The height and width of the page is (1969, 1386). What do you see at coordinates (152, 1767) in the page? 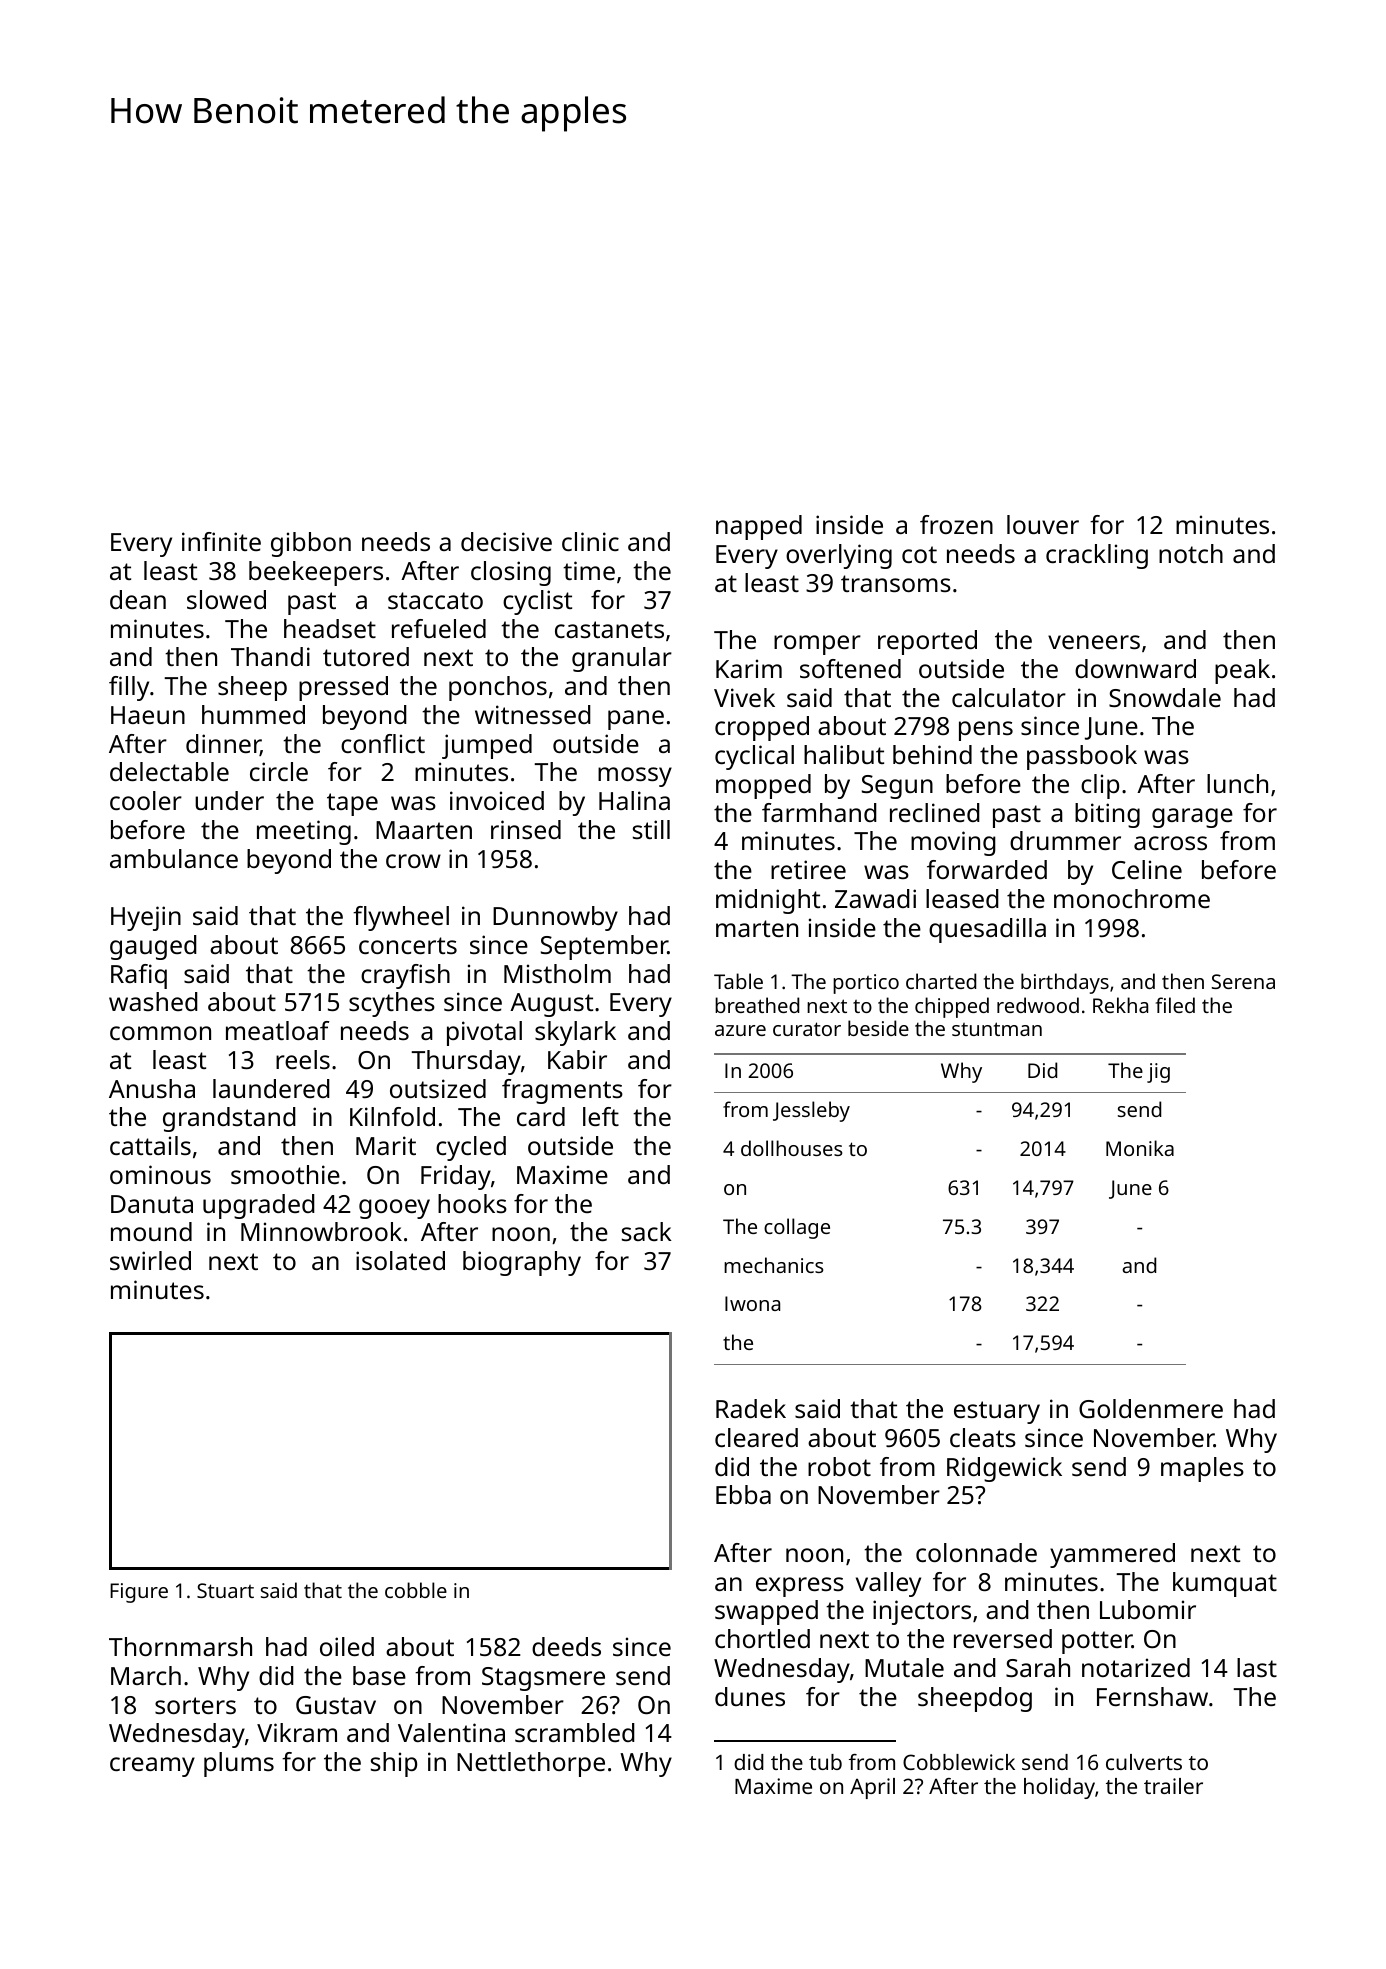
I see `creamy` at bounding box center [152, 1767].
